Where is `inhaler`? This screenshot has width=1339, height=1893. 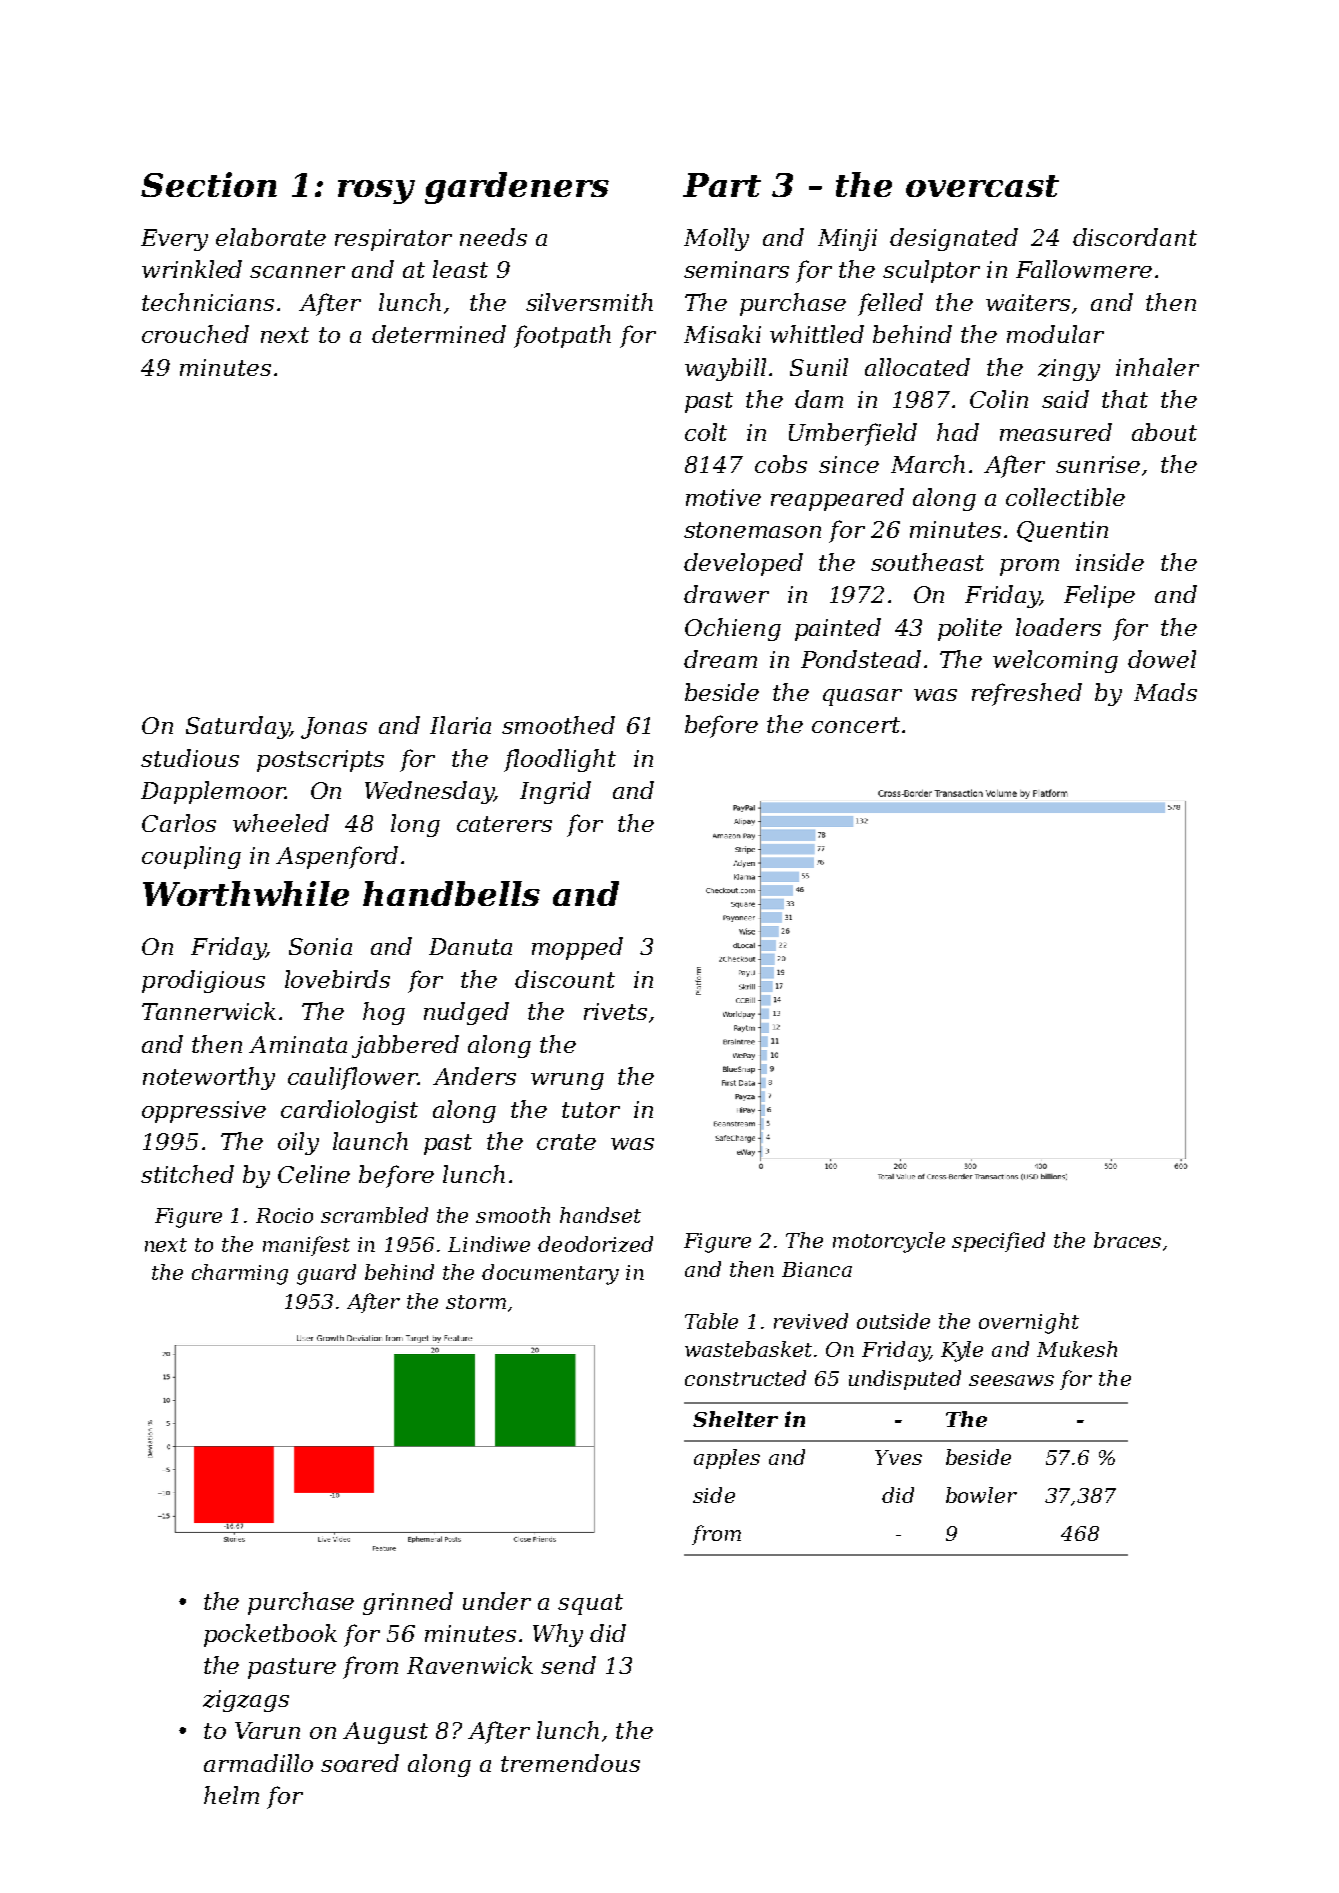 inhaler is located at coordinates (1157, 367).
